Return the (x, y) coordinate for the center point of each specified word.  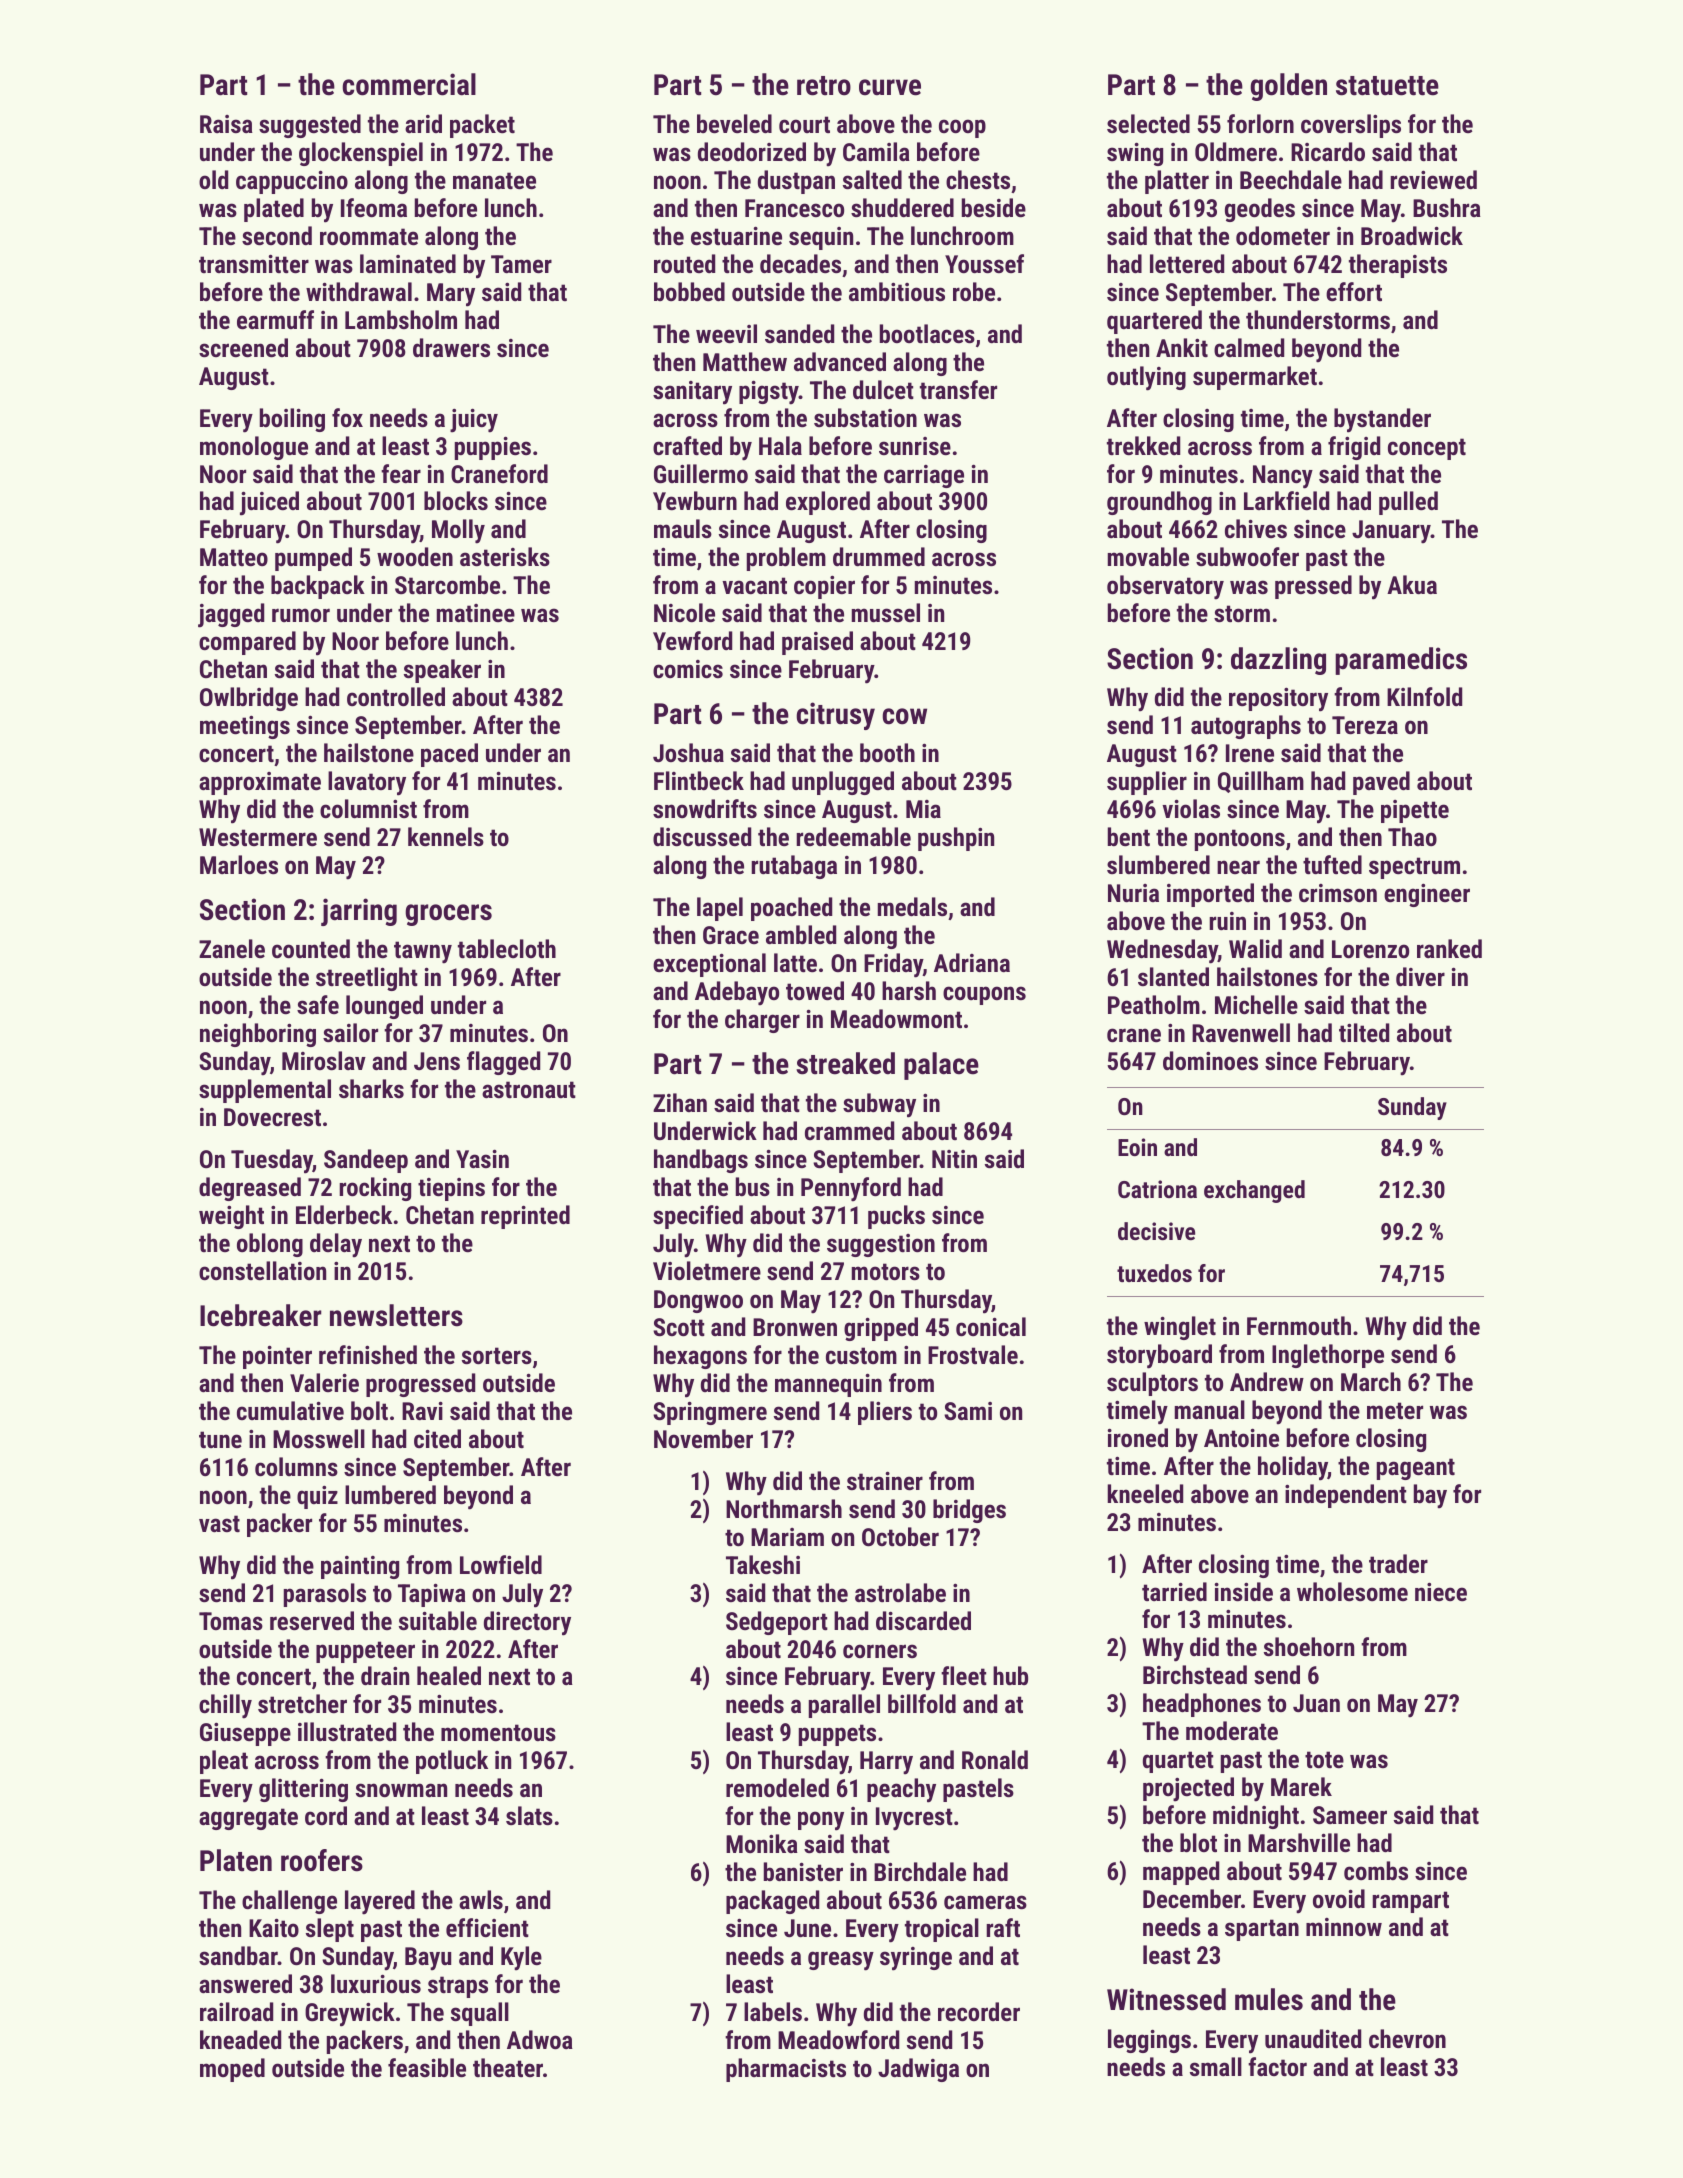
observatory (1165, 587)
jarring (359, 912)
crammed (849, 1130)
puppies (493, 448)
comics (688, 669)
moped (232, 2070)
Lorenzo (1370, 949)
